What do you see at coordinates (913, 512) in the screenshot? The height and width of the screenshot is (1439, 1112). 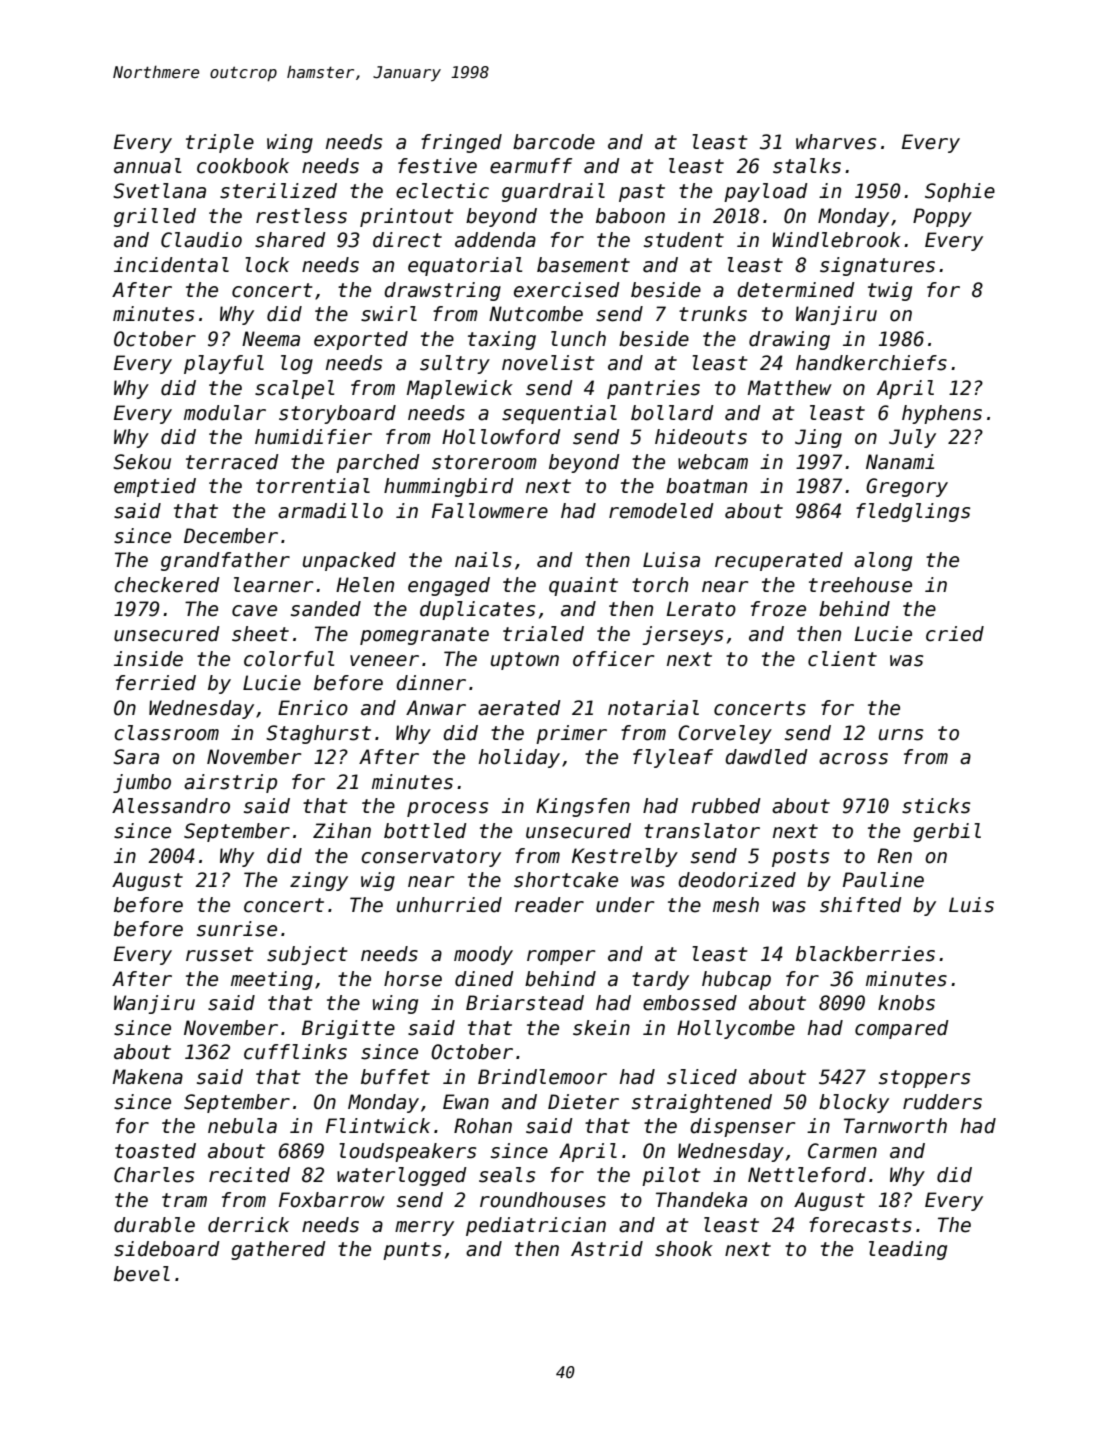 I see `fledglings` at bounding box center [913, 512].
